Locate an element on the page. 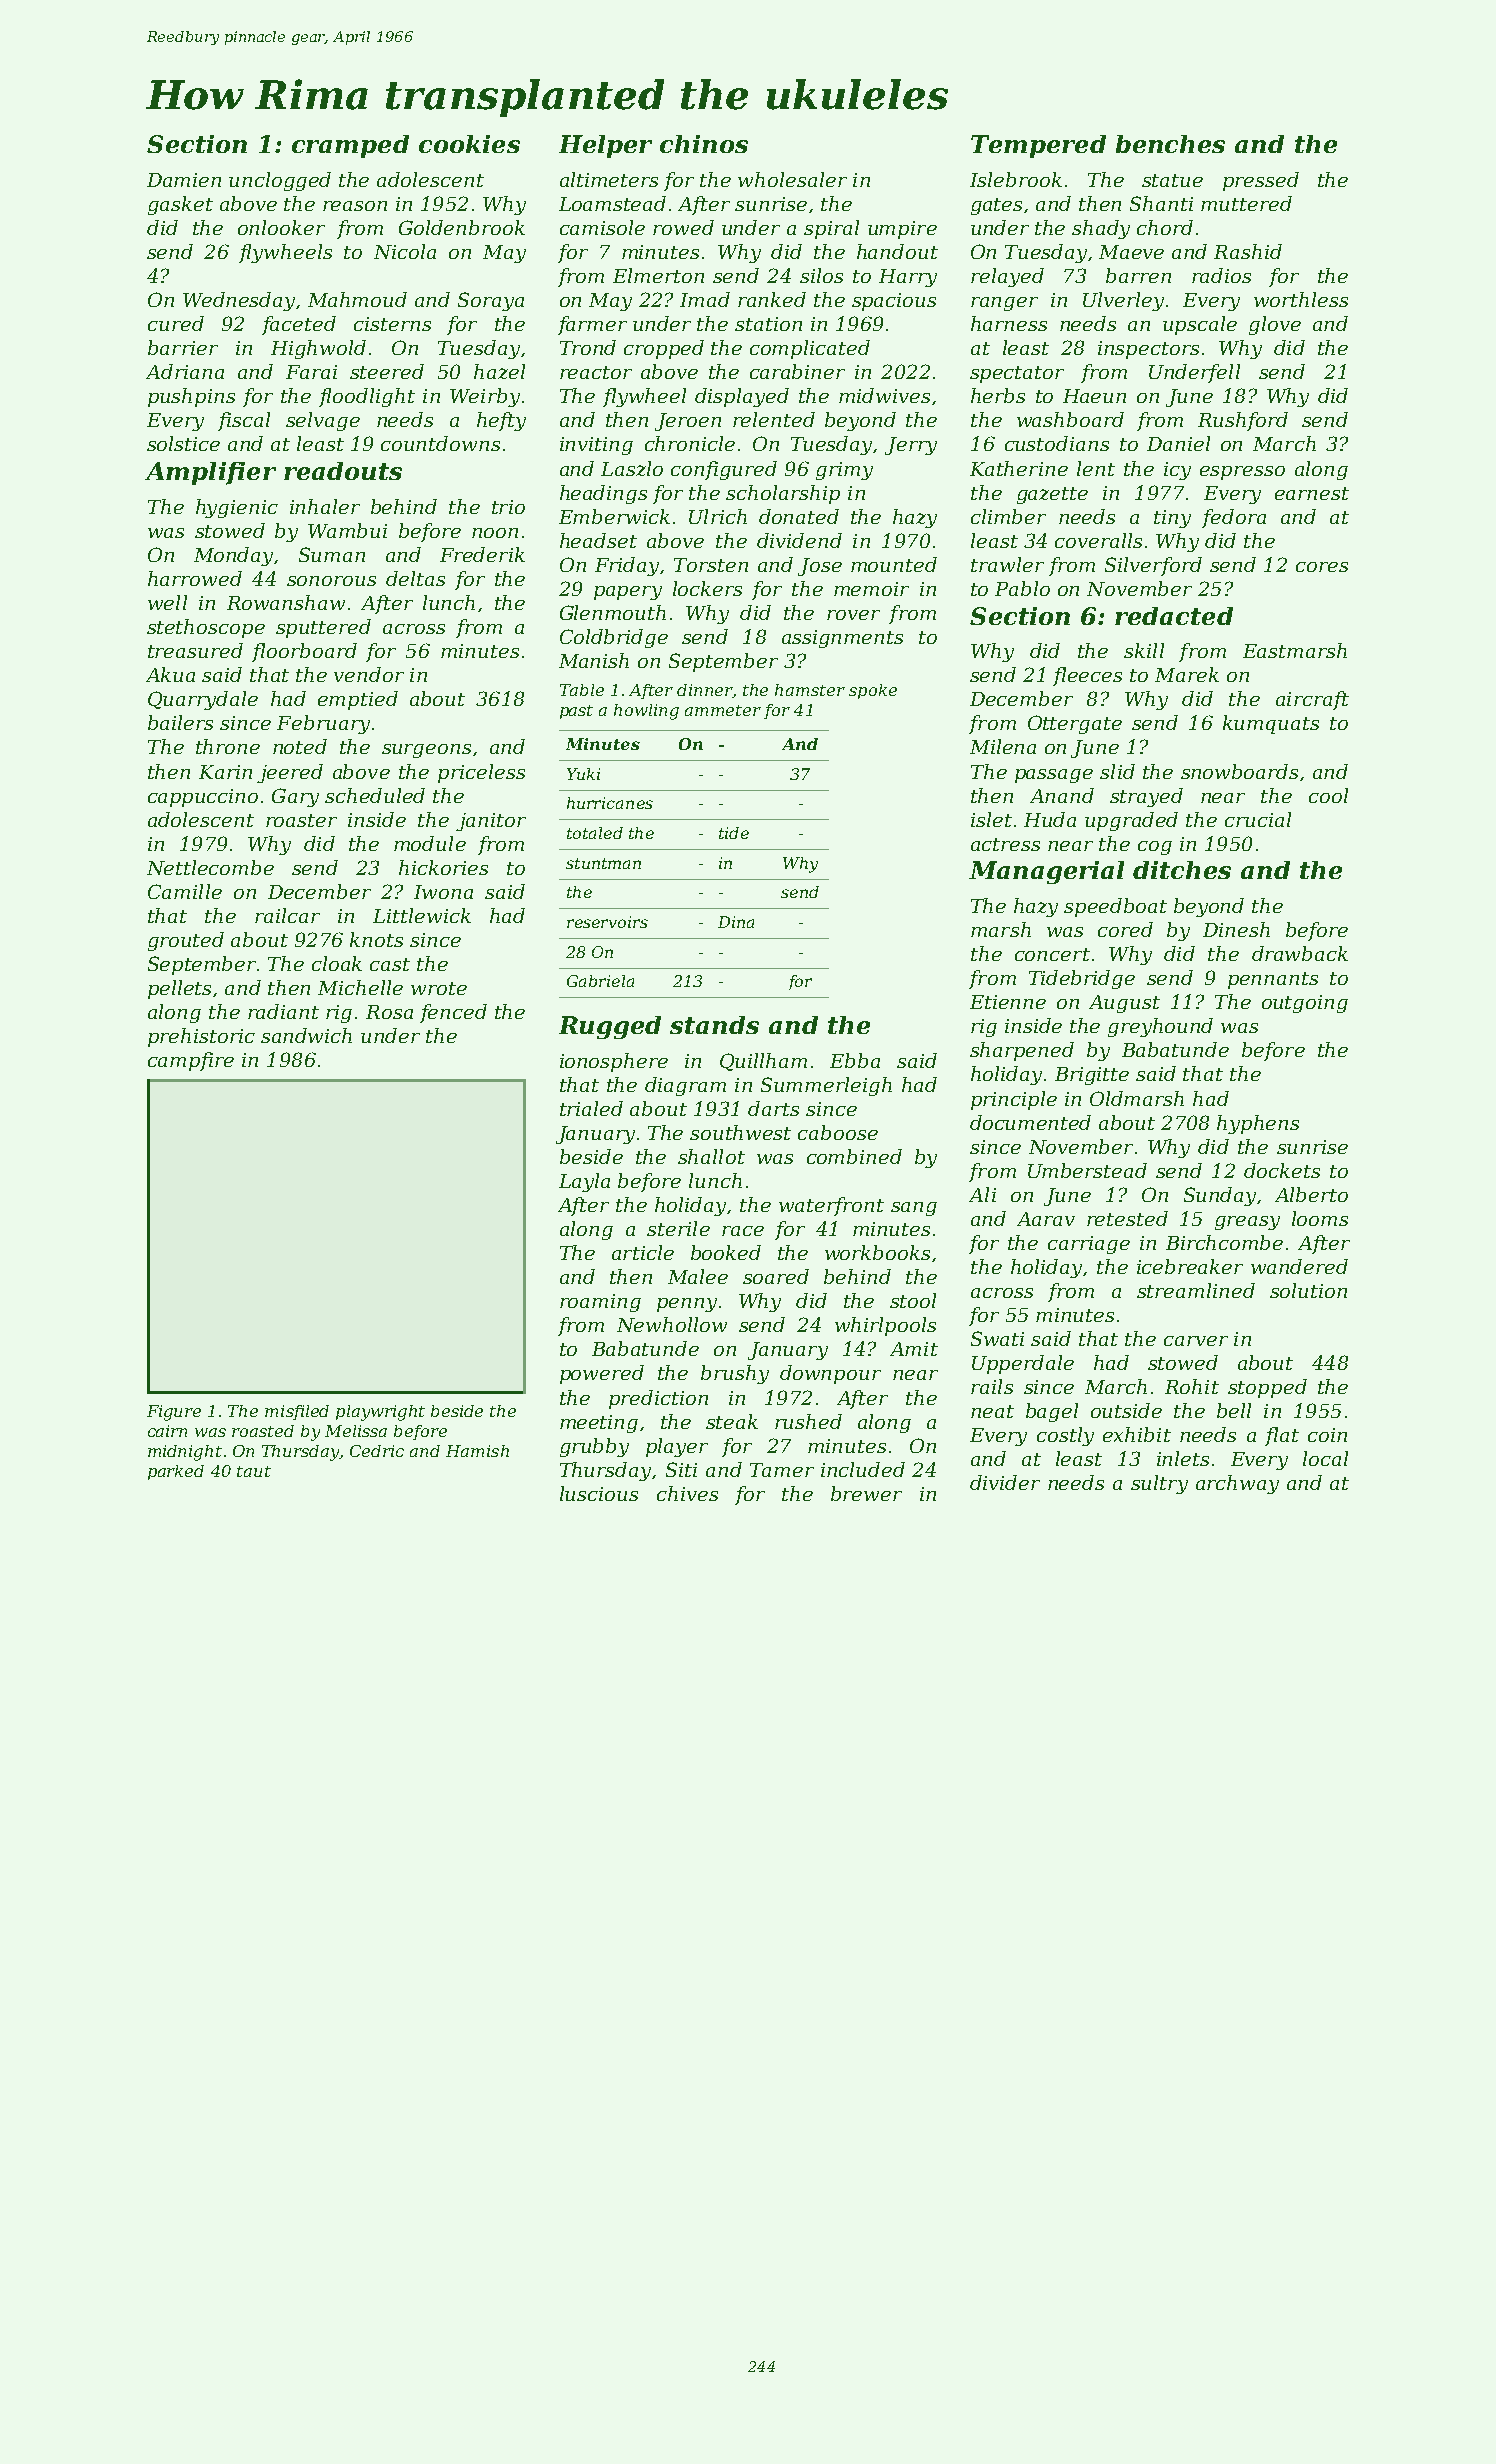  passage is located at coordinates (1054, 776).
